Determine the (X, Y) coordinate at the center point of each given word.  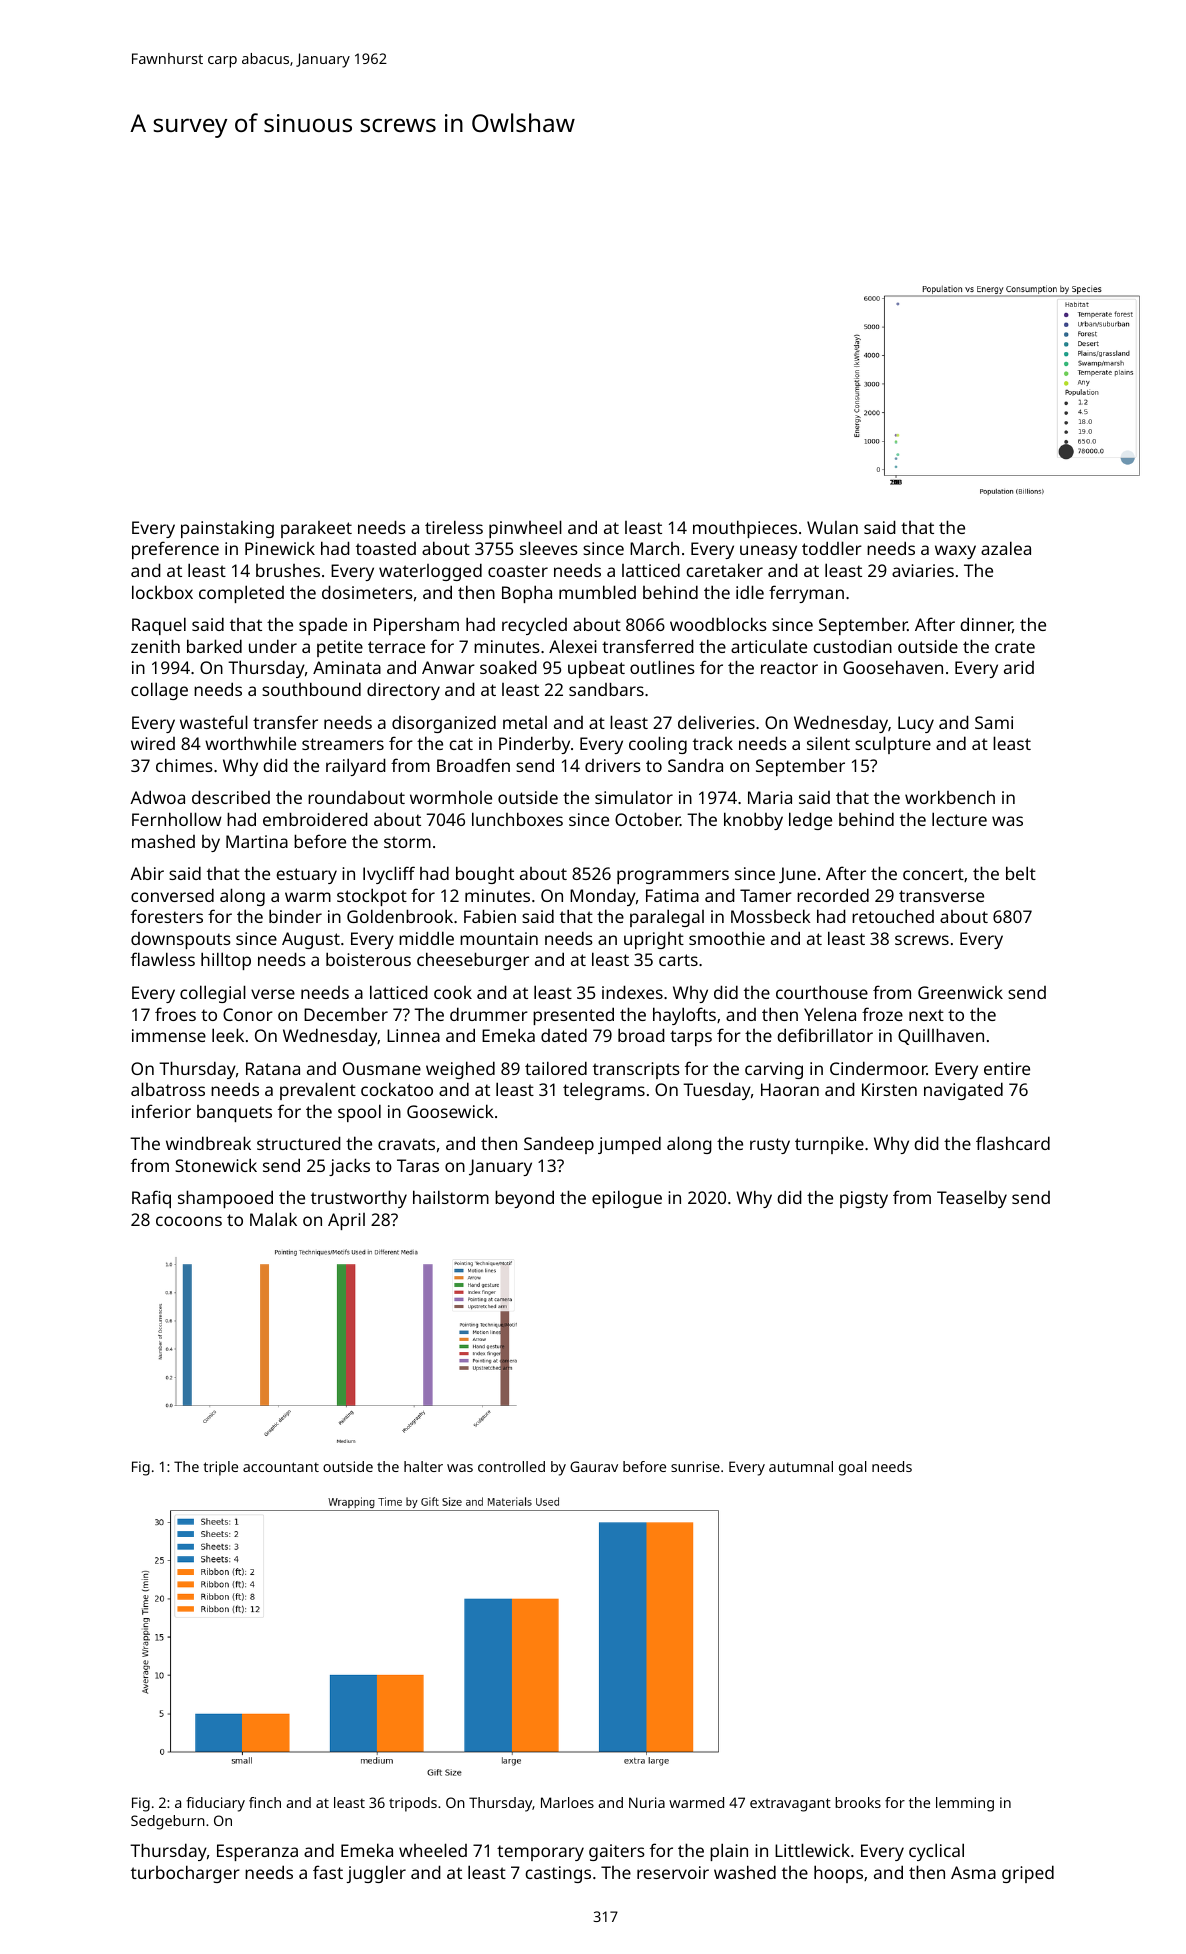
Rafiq (151, 1199)
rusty (770, 1146)
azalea (1006, 548)
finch (265, 1802)
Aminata (347, 667)
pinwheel (525, 529)
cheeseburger (473, 961)
